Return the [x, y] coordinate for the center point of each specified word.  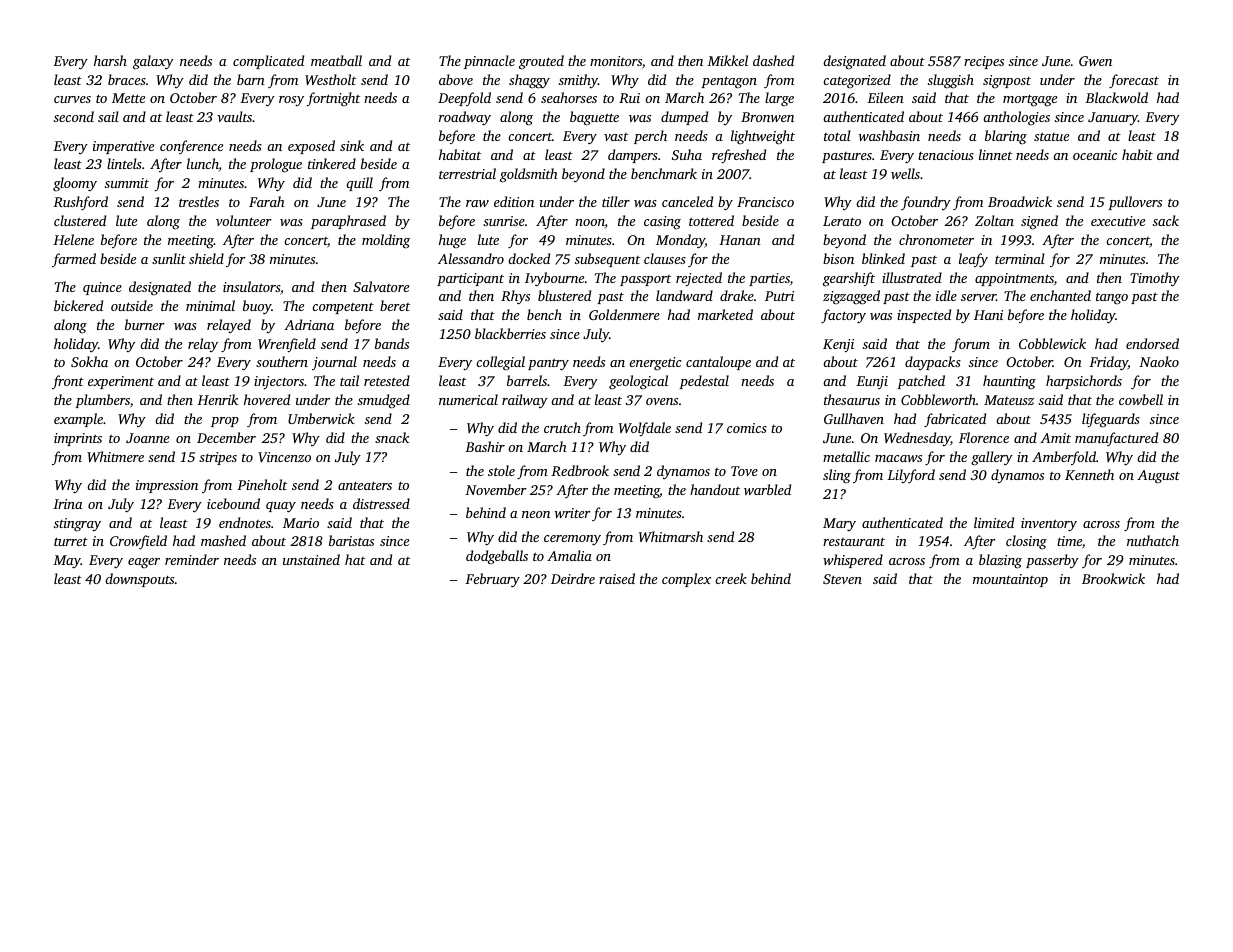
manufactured [1116, 439]
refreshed [739, 156]
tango [1112, 299]
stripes [218, 458]
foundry [926, 203]
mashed [223, 540]
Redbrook [580, 470]
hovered [267, 399]
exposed [311, 147]
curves [72, 99]
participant [470, 279]
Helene [73, 239]
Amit [1055, 438]
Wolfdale [645, 429]
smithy [578, 81]
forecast [1134, 81]
